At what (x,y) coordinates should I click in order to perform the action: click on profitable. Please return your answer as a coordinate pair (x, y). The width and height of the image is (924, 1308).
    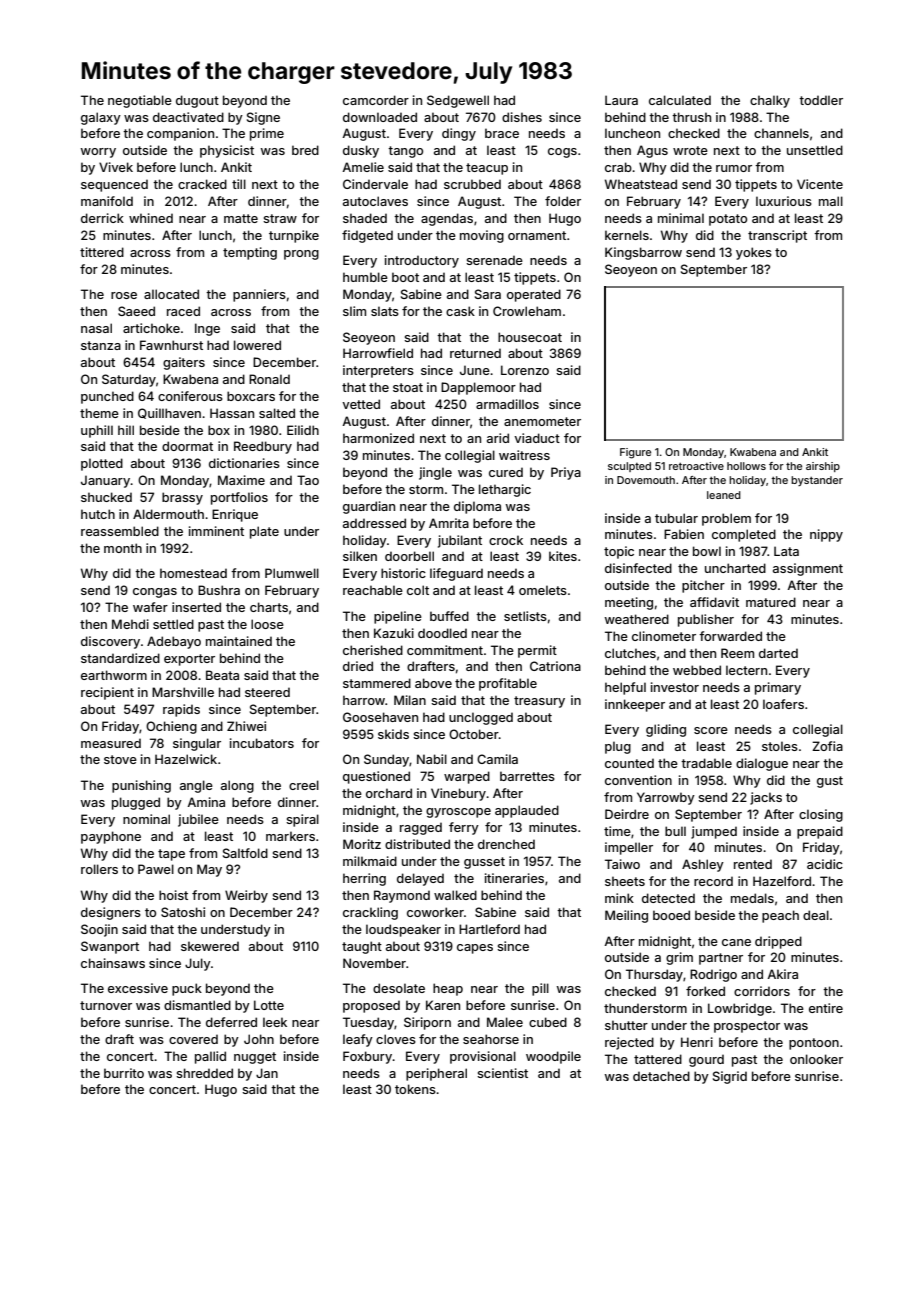
    Looking at the image, I should click on (508, 684).
